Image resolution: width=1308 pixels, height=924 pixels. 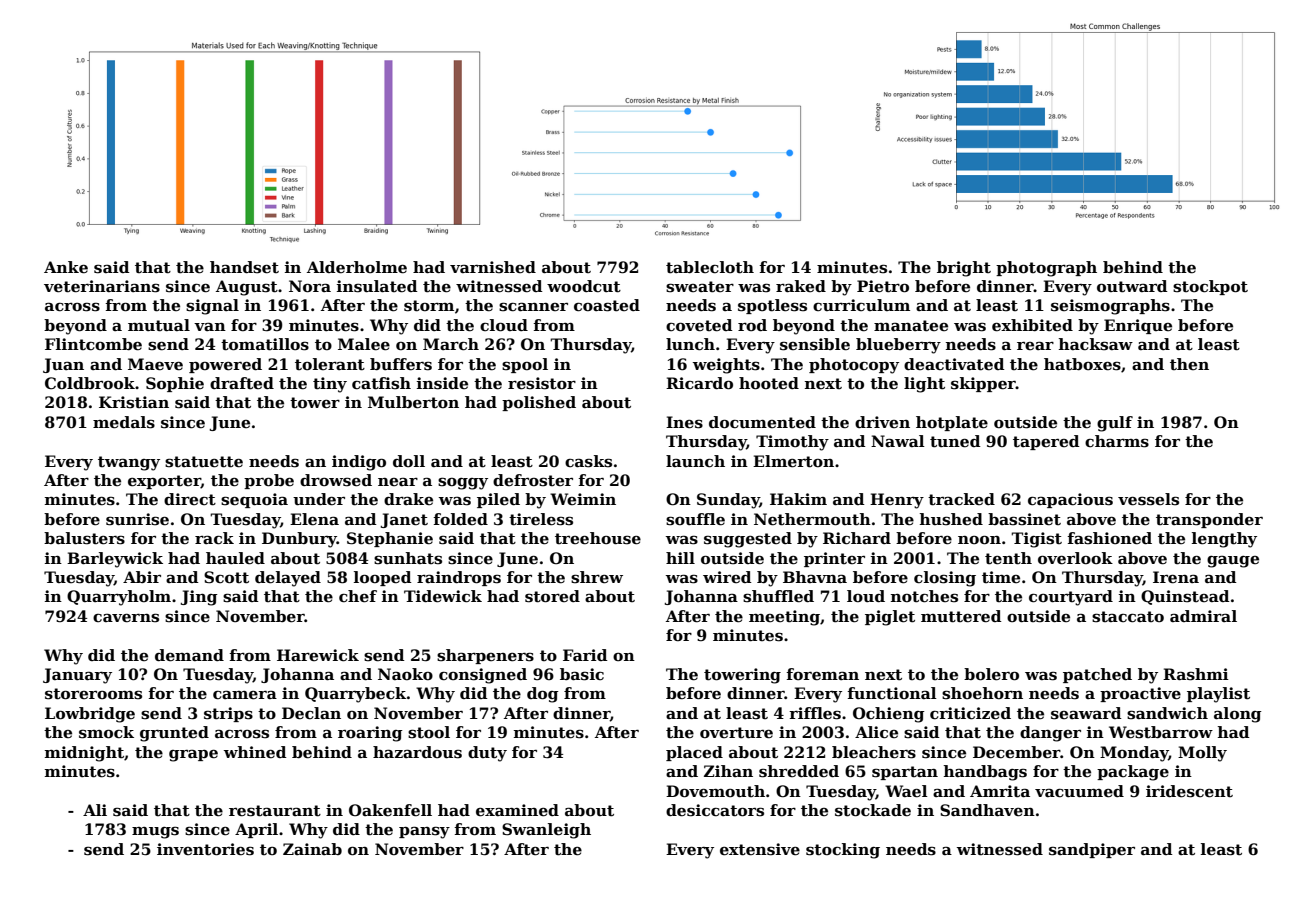 I want to click on Anke, so click(x=66, y=267).
